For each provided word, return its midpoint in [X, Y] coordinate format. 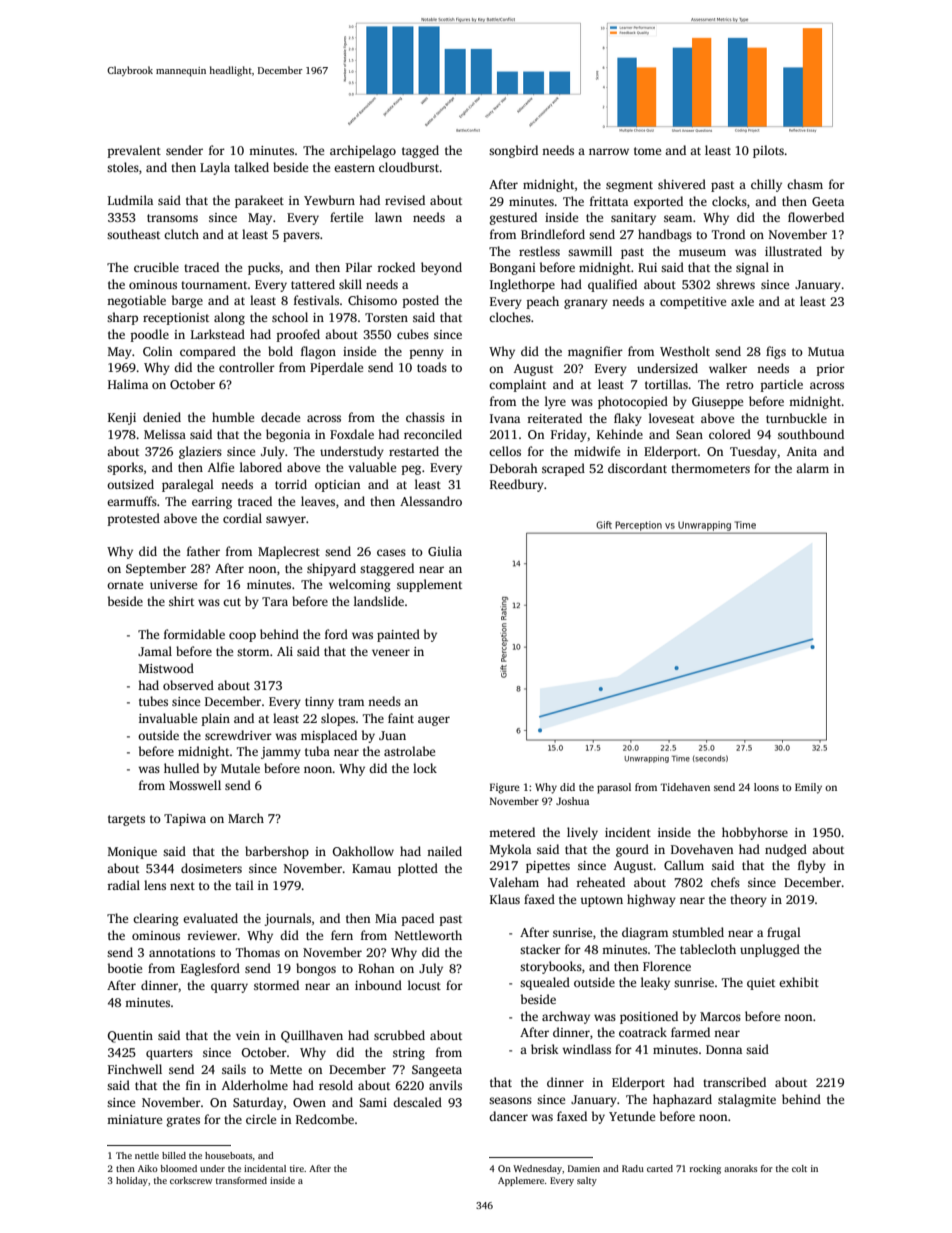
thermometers [710, 468]
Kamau [371, 868]
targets [126, 820]
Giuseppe [717, 403]
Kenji [122, 419]
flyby [812, 866]
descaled [417, 1102]
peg [411, 470]
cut [232, 602]
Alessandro [431, 501]
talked [251, 167]
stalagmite [747, 1100]
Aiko [148, 1168]
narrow [609, 151]
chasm [805, 184]
